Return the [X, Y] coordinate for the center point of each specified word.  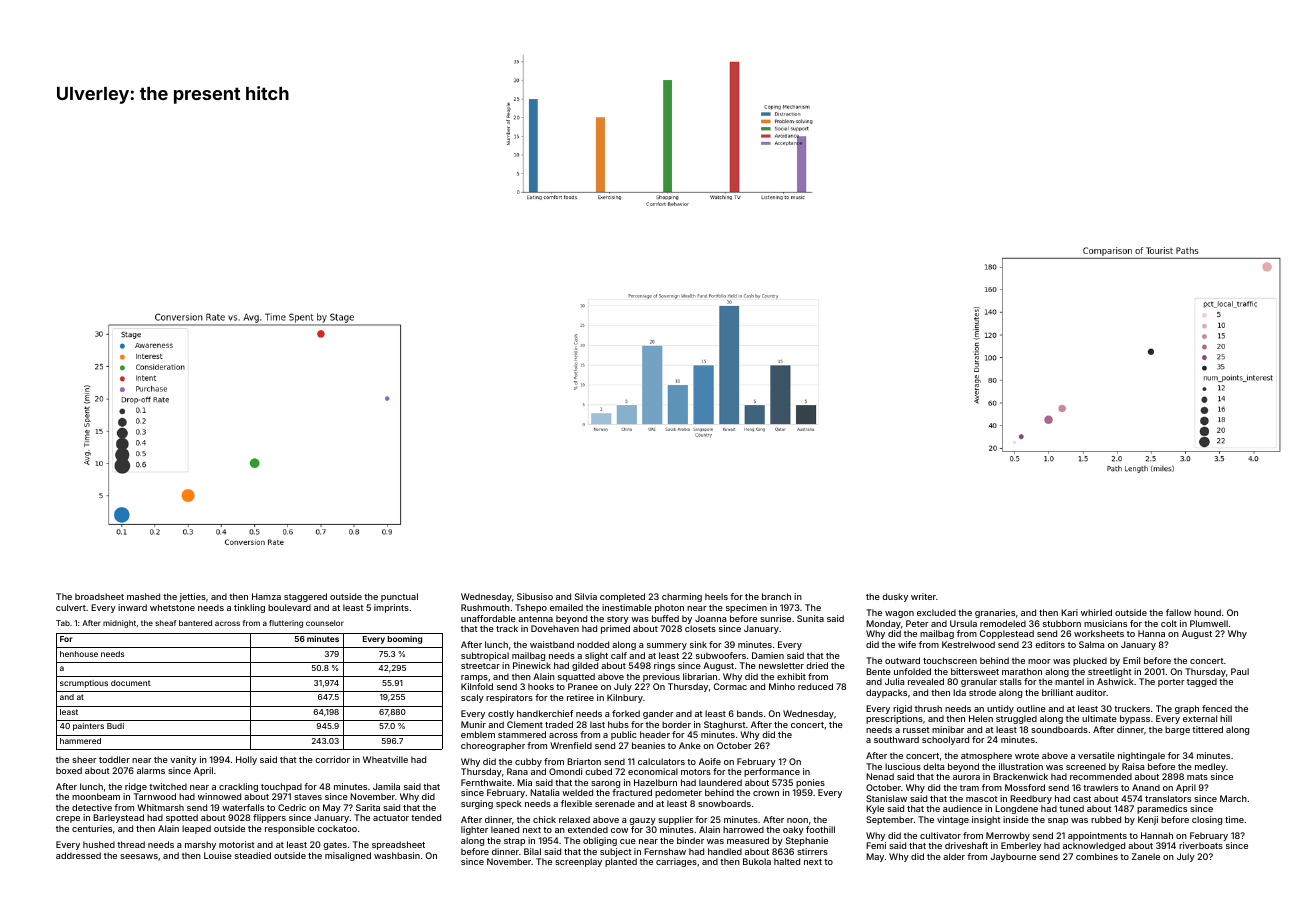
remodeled [1003, 623]
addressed [78, 855]
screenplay [578, 862]
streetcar [480, 666]
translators [1168, 798]
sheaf [165, 623]
